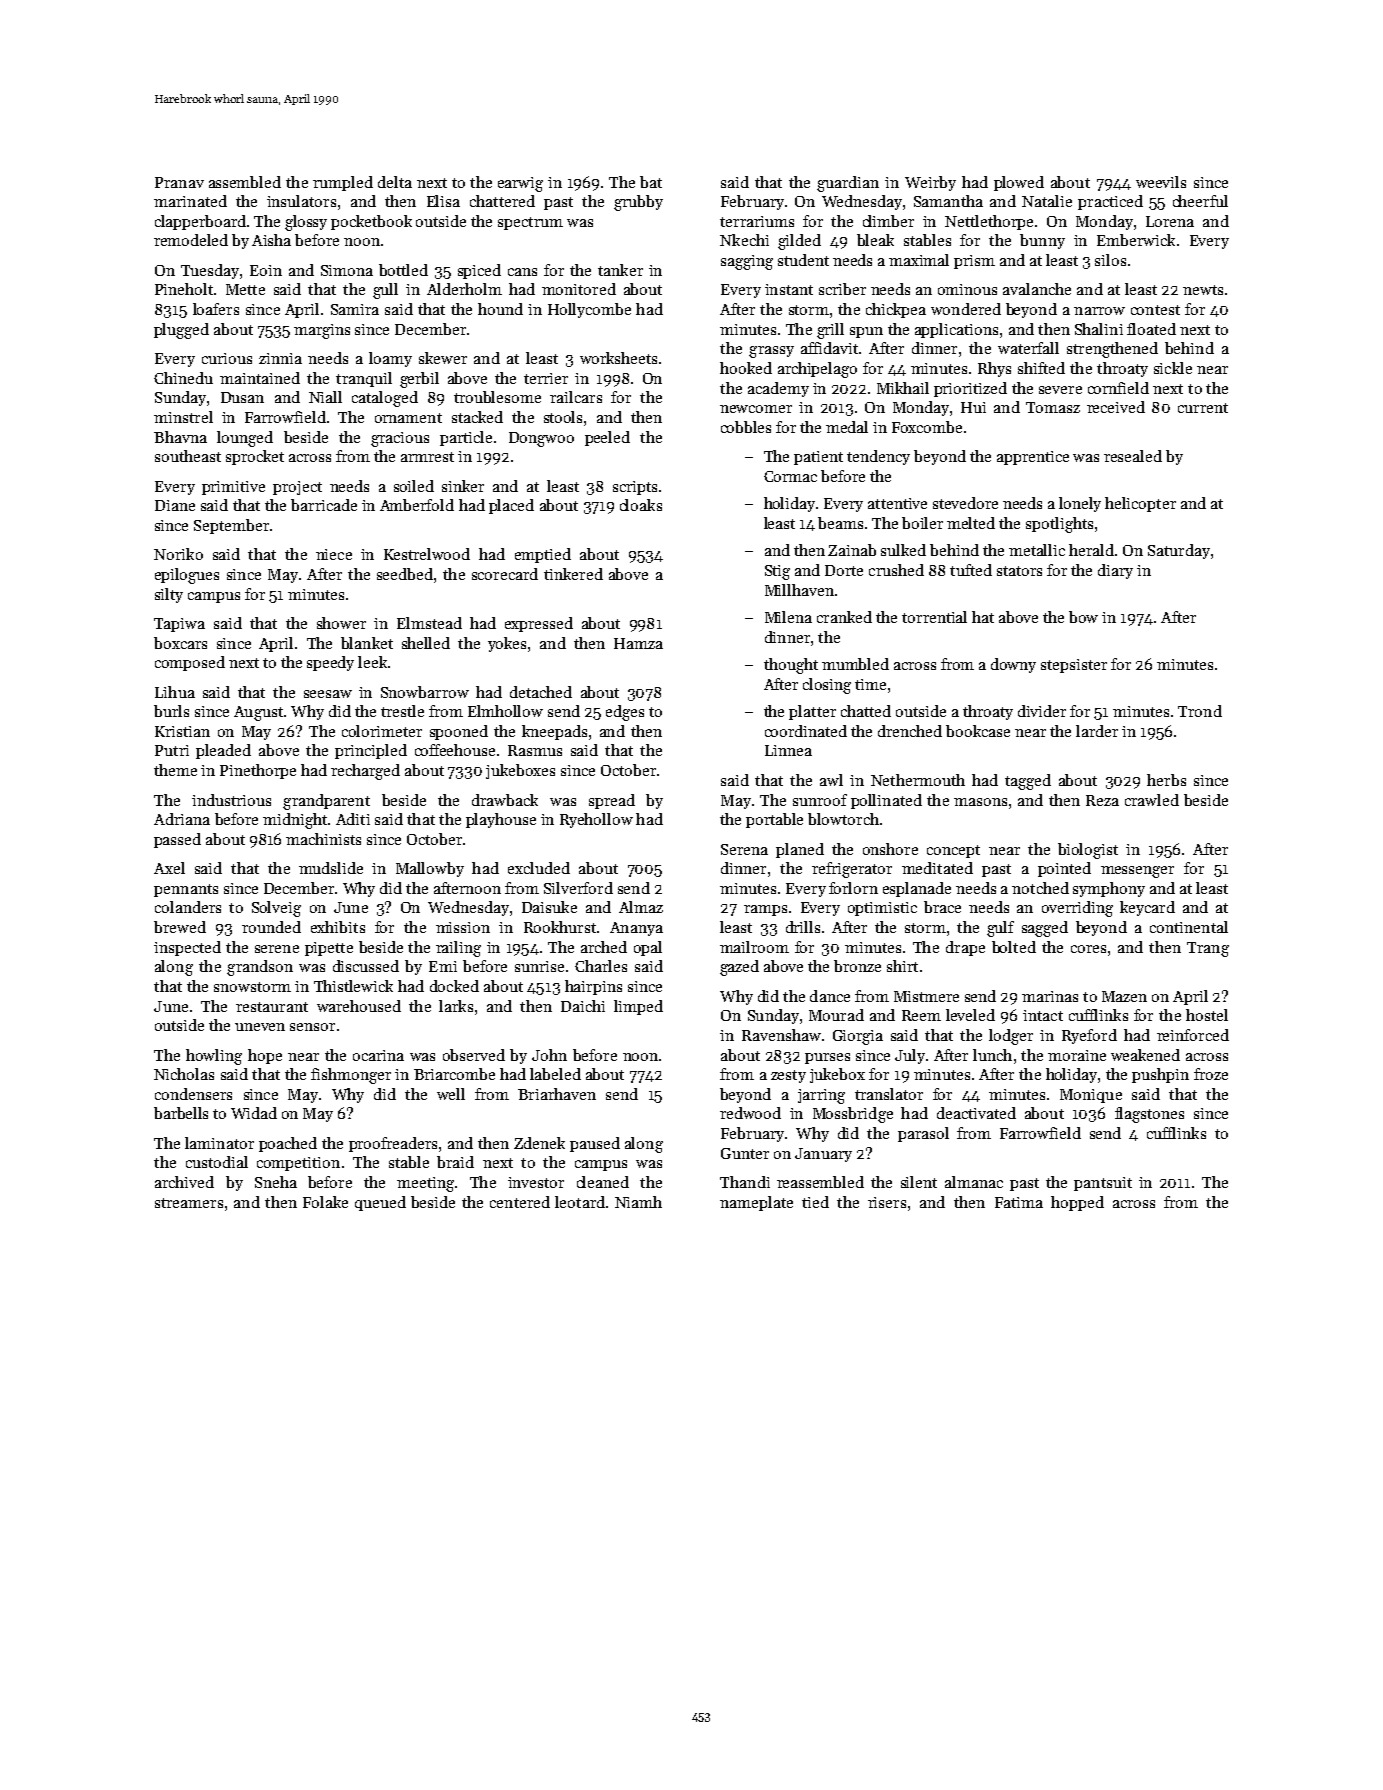 This document has height=1790, width=1383. Describe the element at coordinates (1200, 711) in the document. I see `Trond` at that location.
